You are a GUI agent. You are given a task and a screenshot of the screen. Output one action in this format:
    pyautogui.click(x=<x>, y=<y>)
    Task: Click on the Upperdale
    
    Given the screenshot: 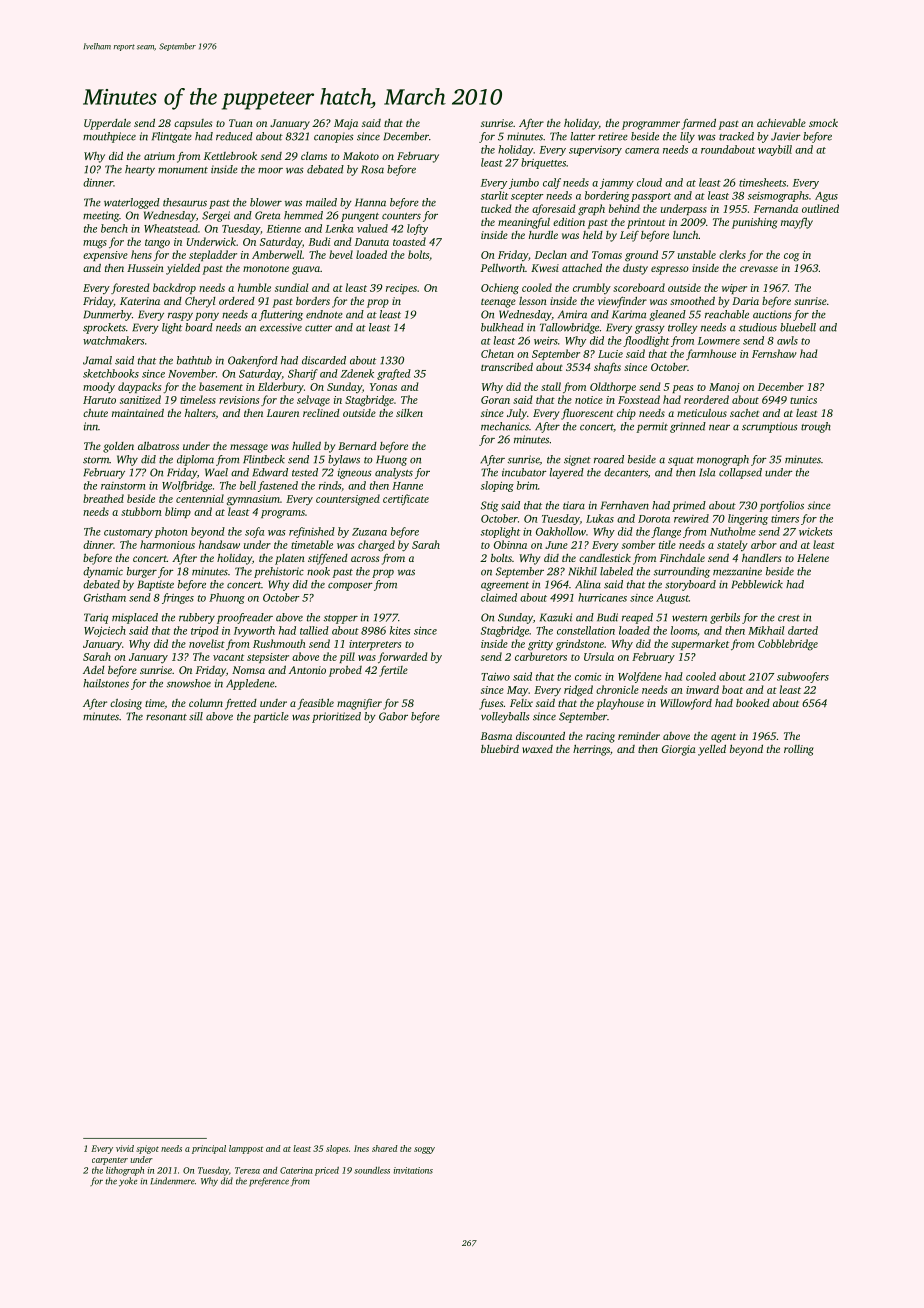 What is the action you would take?
    pyautogui.click(x=107, y=124)
